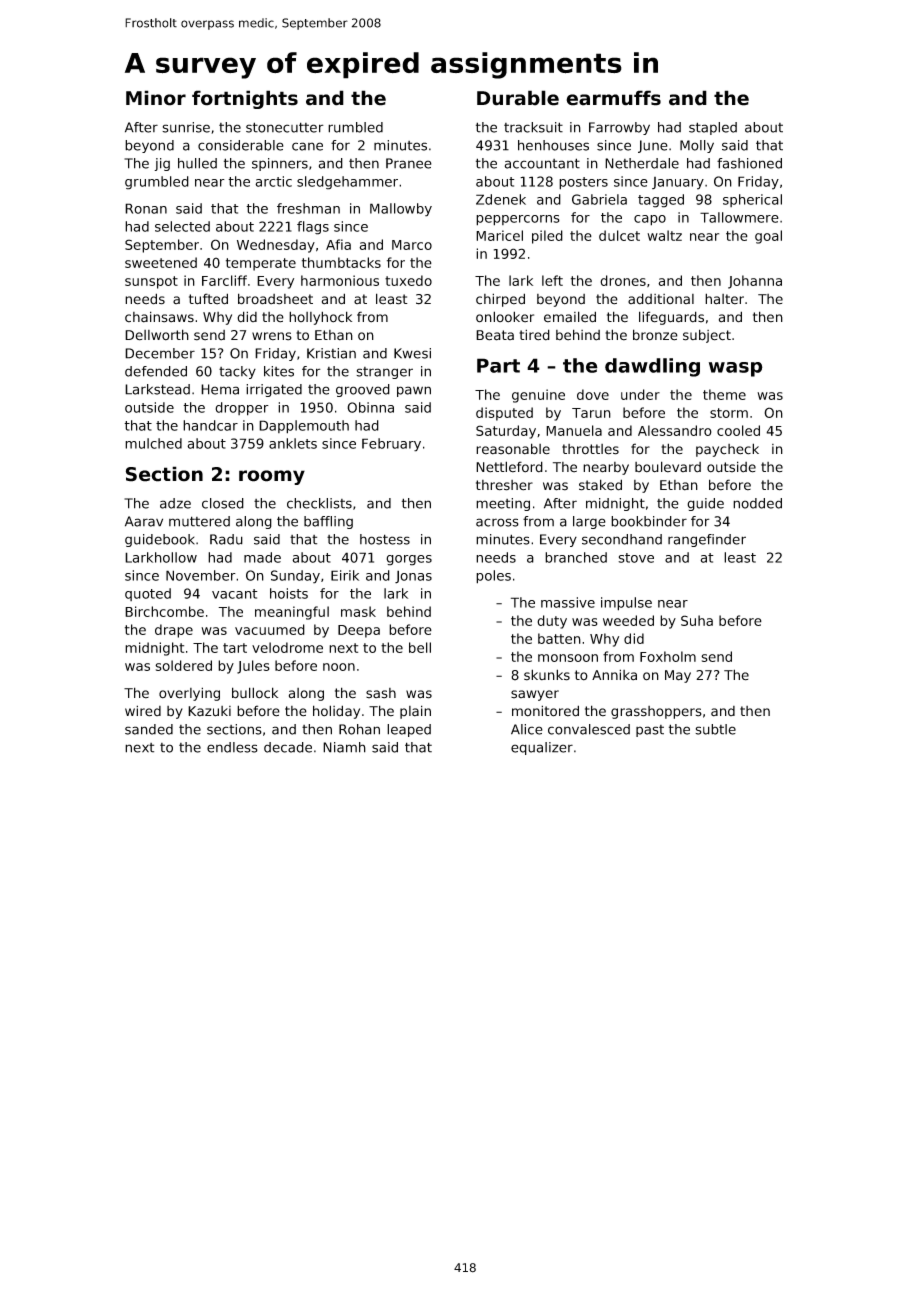 This screenshot has width=908, height=1316. Describe the element at coordinates (304, 427) in the screenshot. I see `Dapplemouth` at that location.
